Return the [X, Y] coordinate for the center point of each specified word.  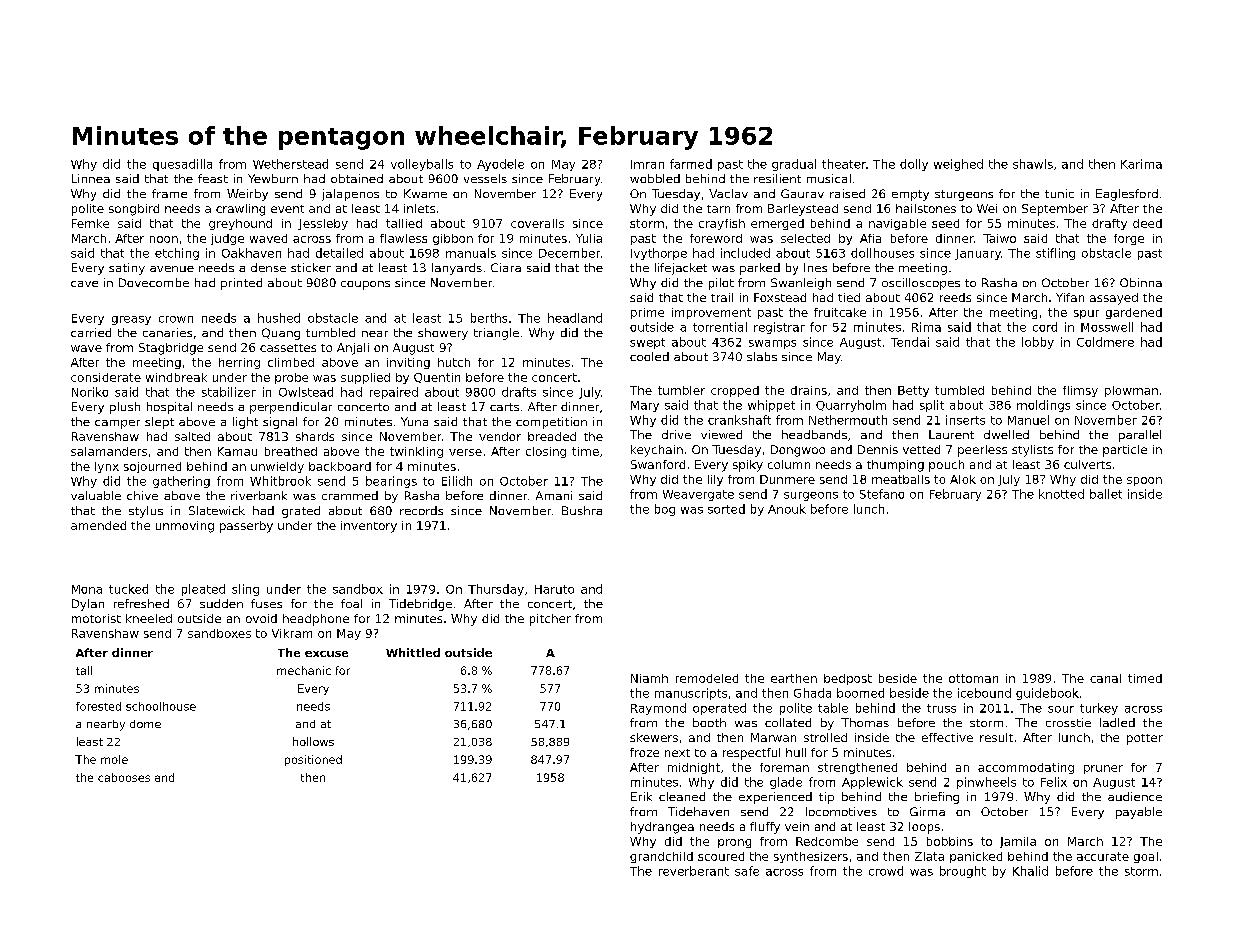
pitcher [550, 620]
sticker [311, 267]
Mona [87, 589]
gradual [794, 165]
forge [1129, 239]
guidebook [1047, 694]
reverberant [694, 871]
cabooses [124, 777]
